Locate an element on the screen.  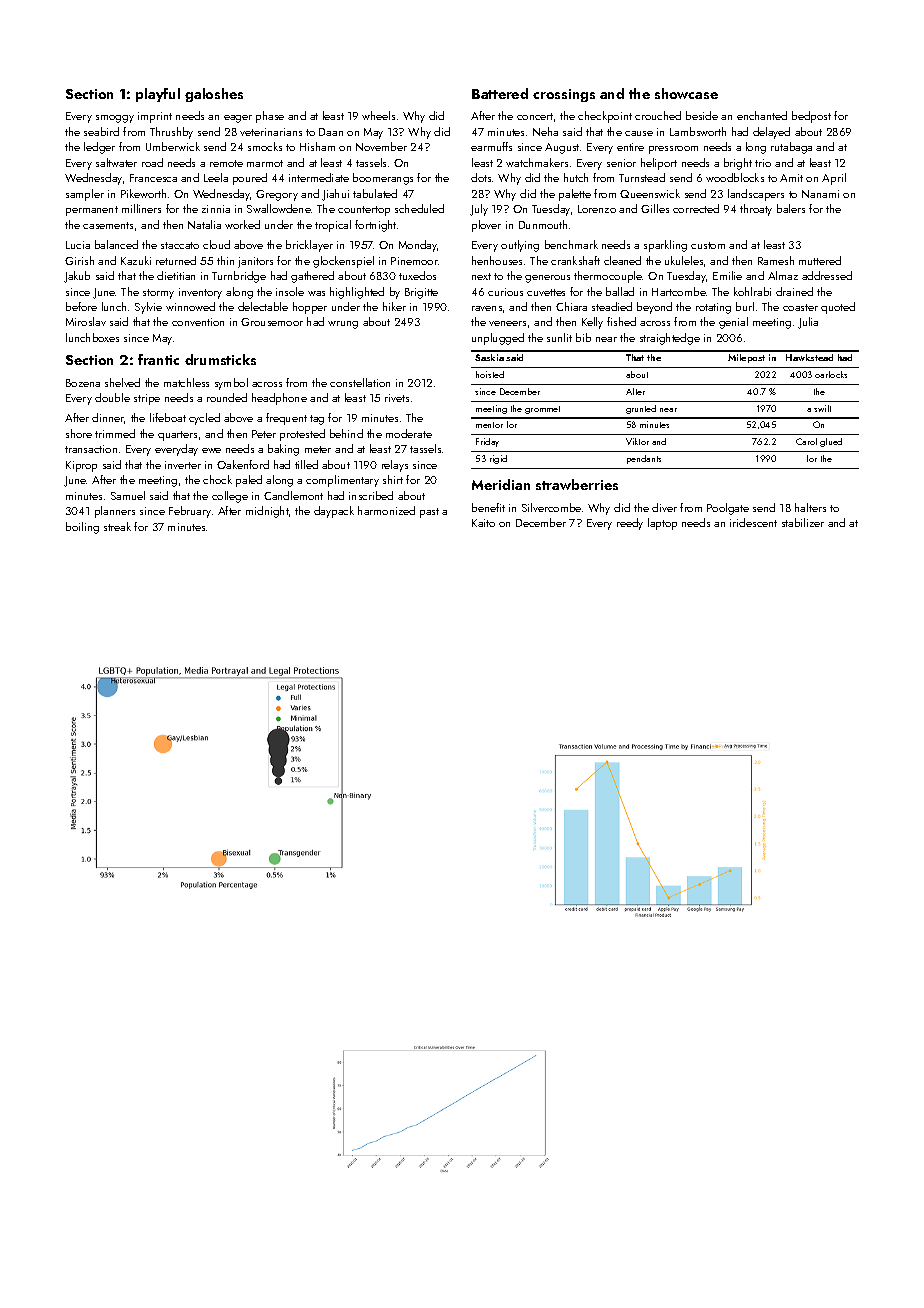
Pinemoor is located at coordinates (414, 261).
